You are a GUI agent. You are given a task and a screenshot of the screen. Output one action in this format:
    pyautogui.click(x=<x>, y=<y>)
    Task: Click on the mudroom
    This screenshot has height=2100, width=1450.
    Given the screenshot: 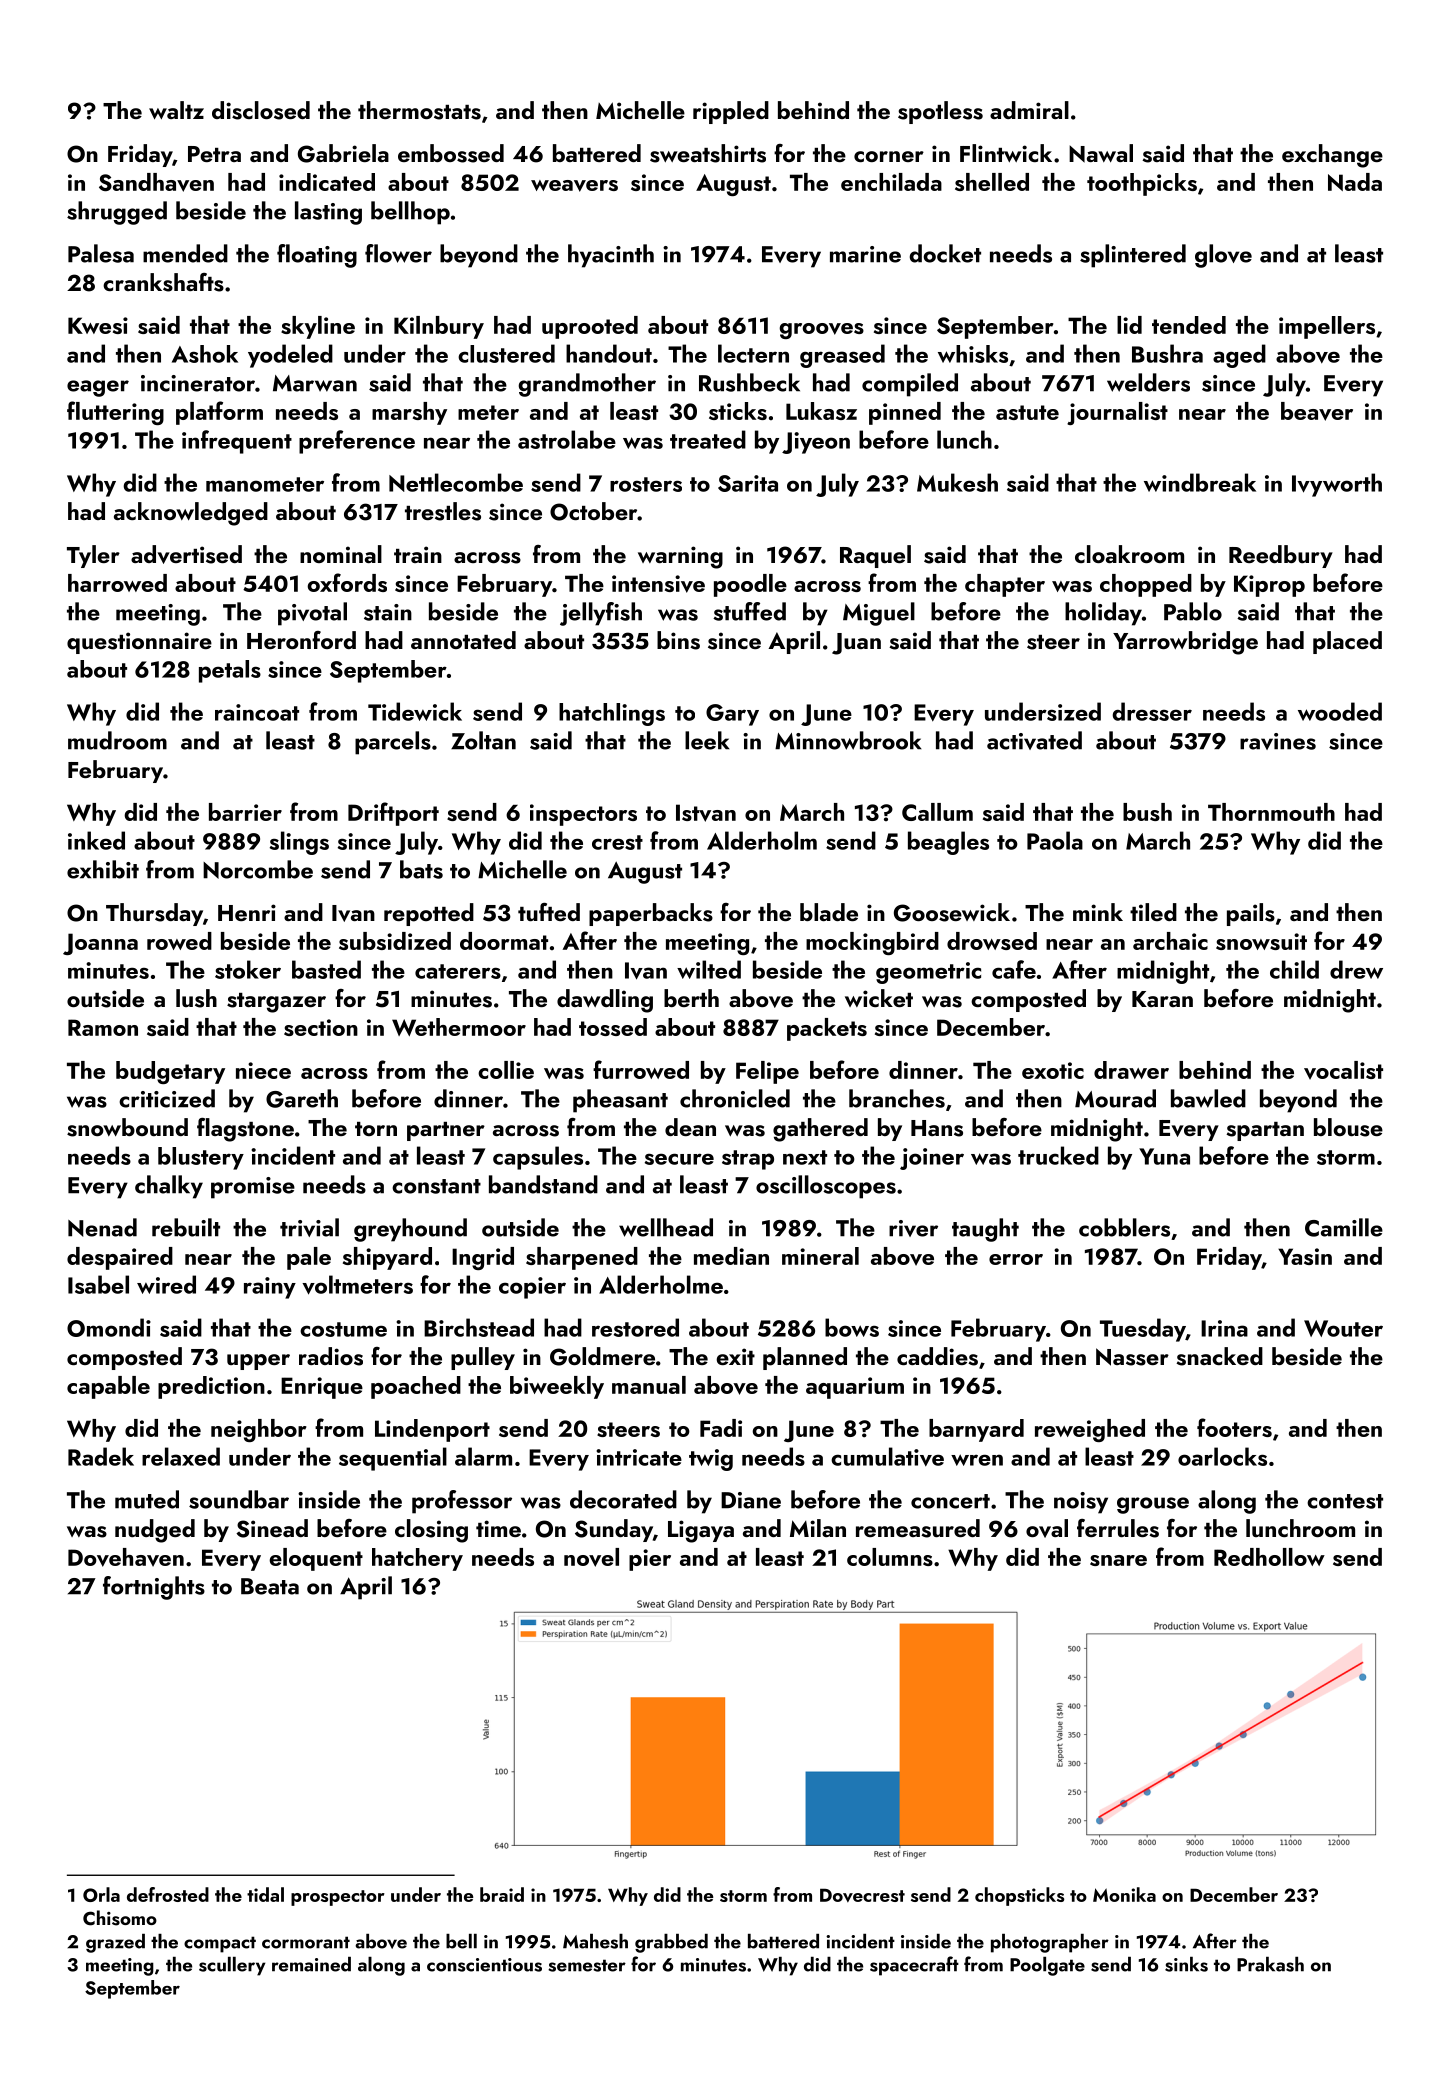 What is the action you would take?
    pyautogui.click(x=117, y=740)
